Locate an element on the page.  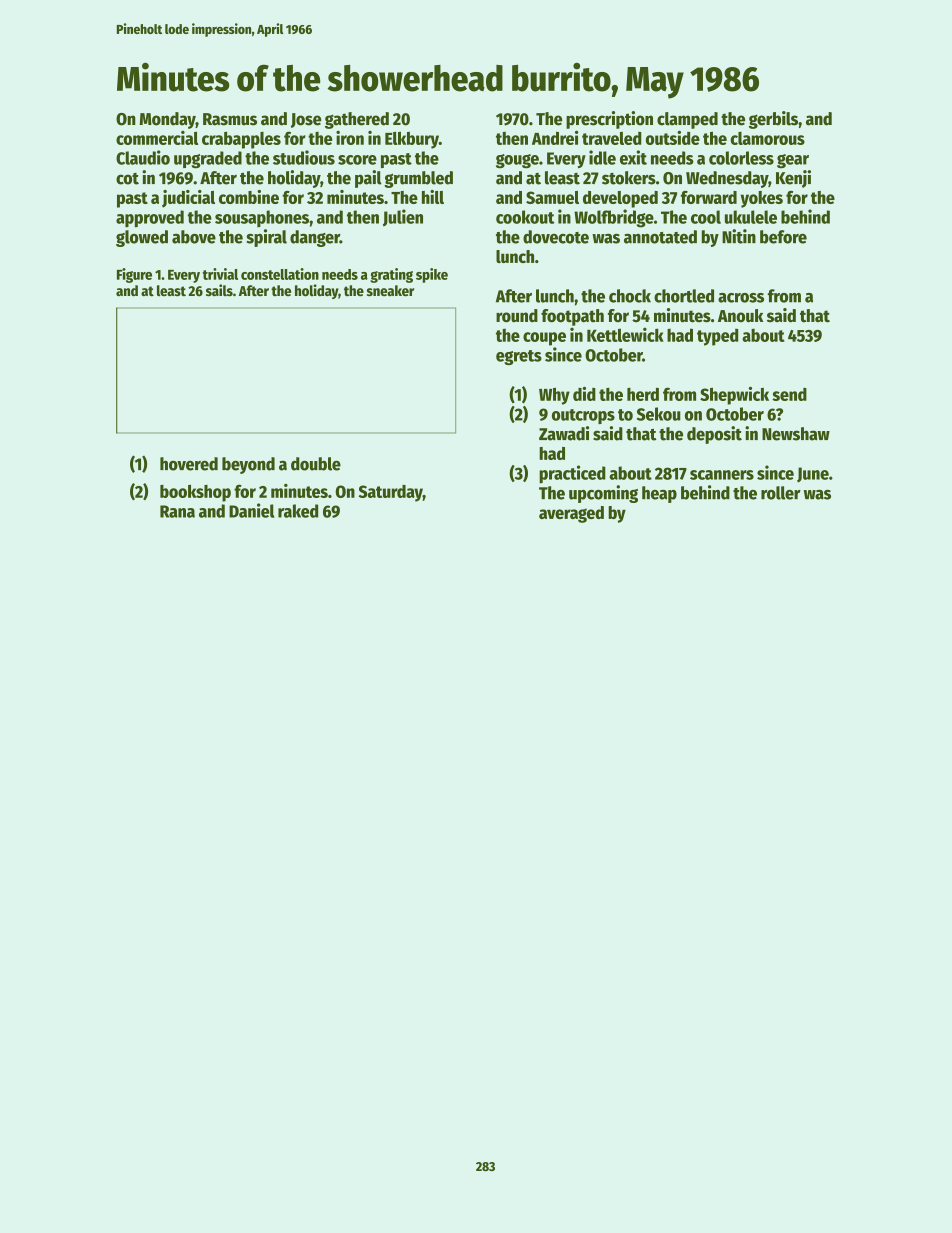
averaged is located at coordinates (571, 514).
